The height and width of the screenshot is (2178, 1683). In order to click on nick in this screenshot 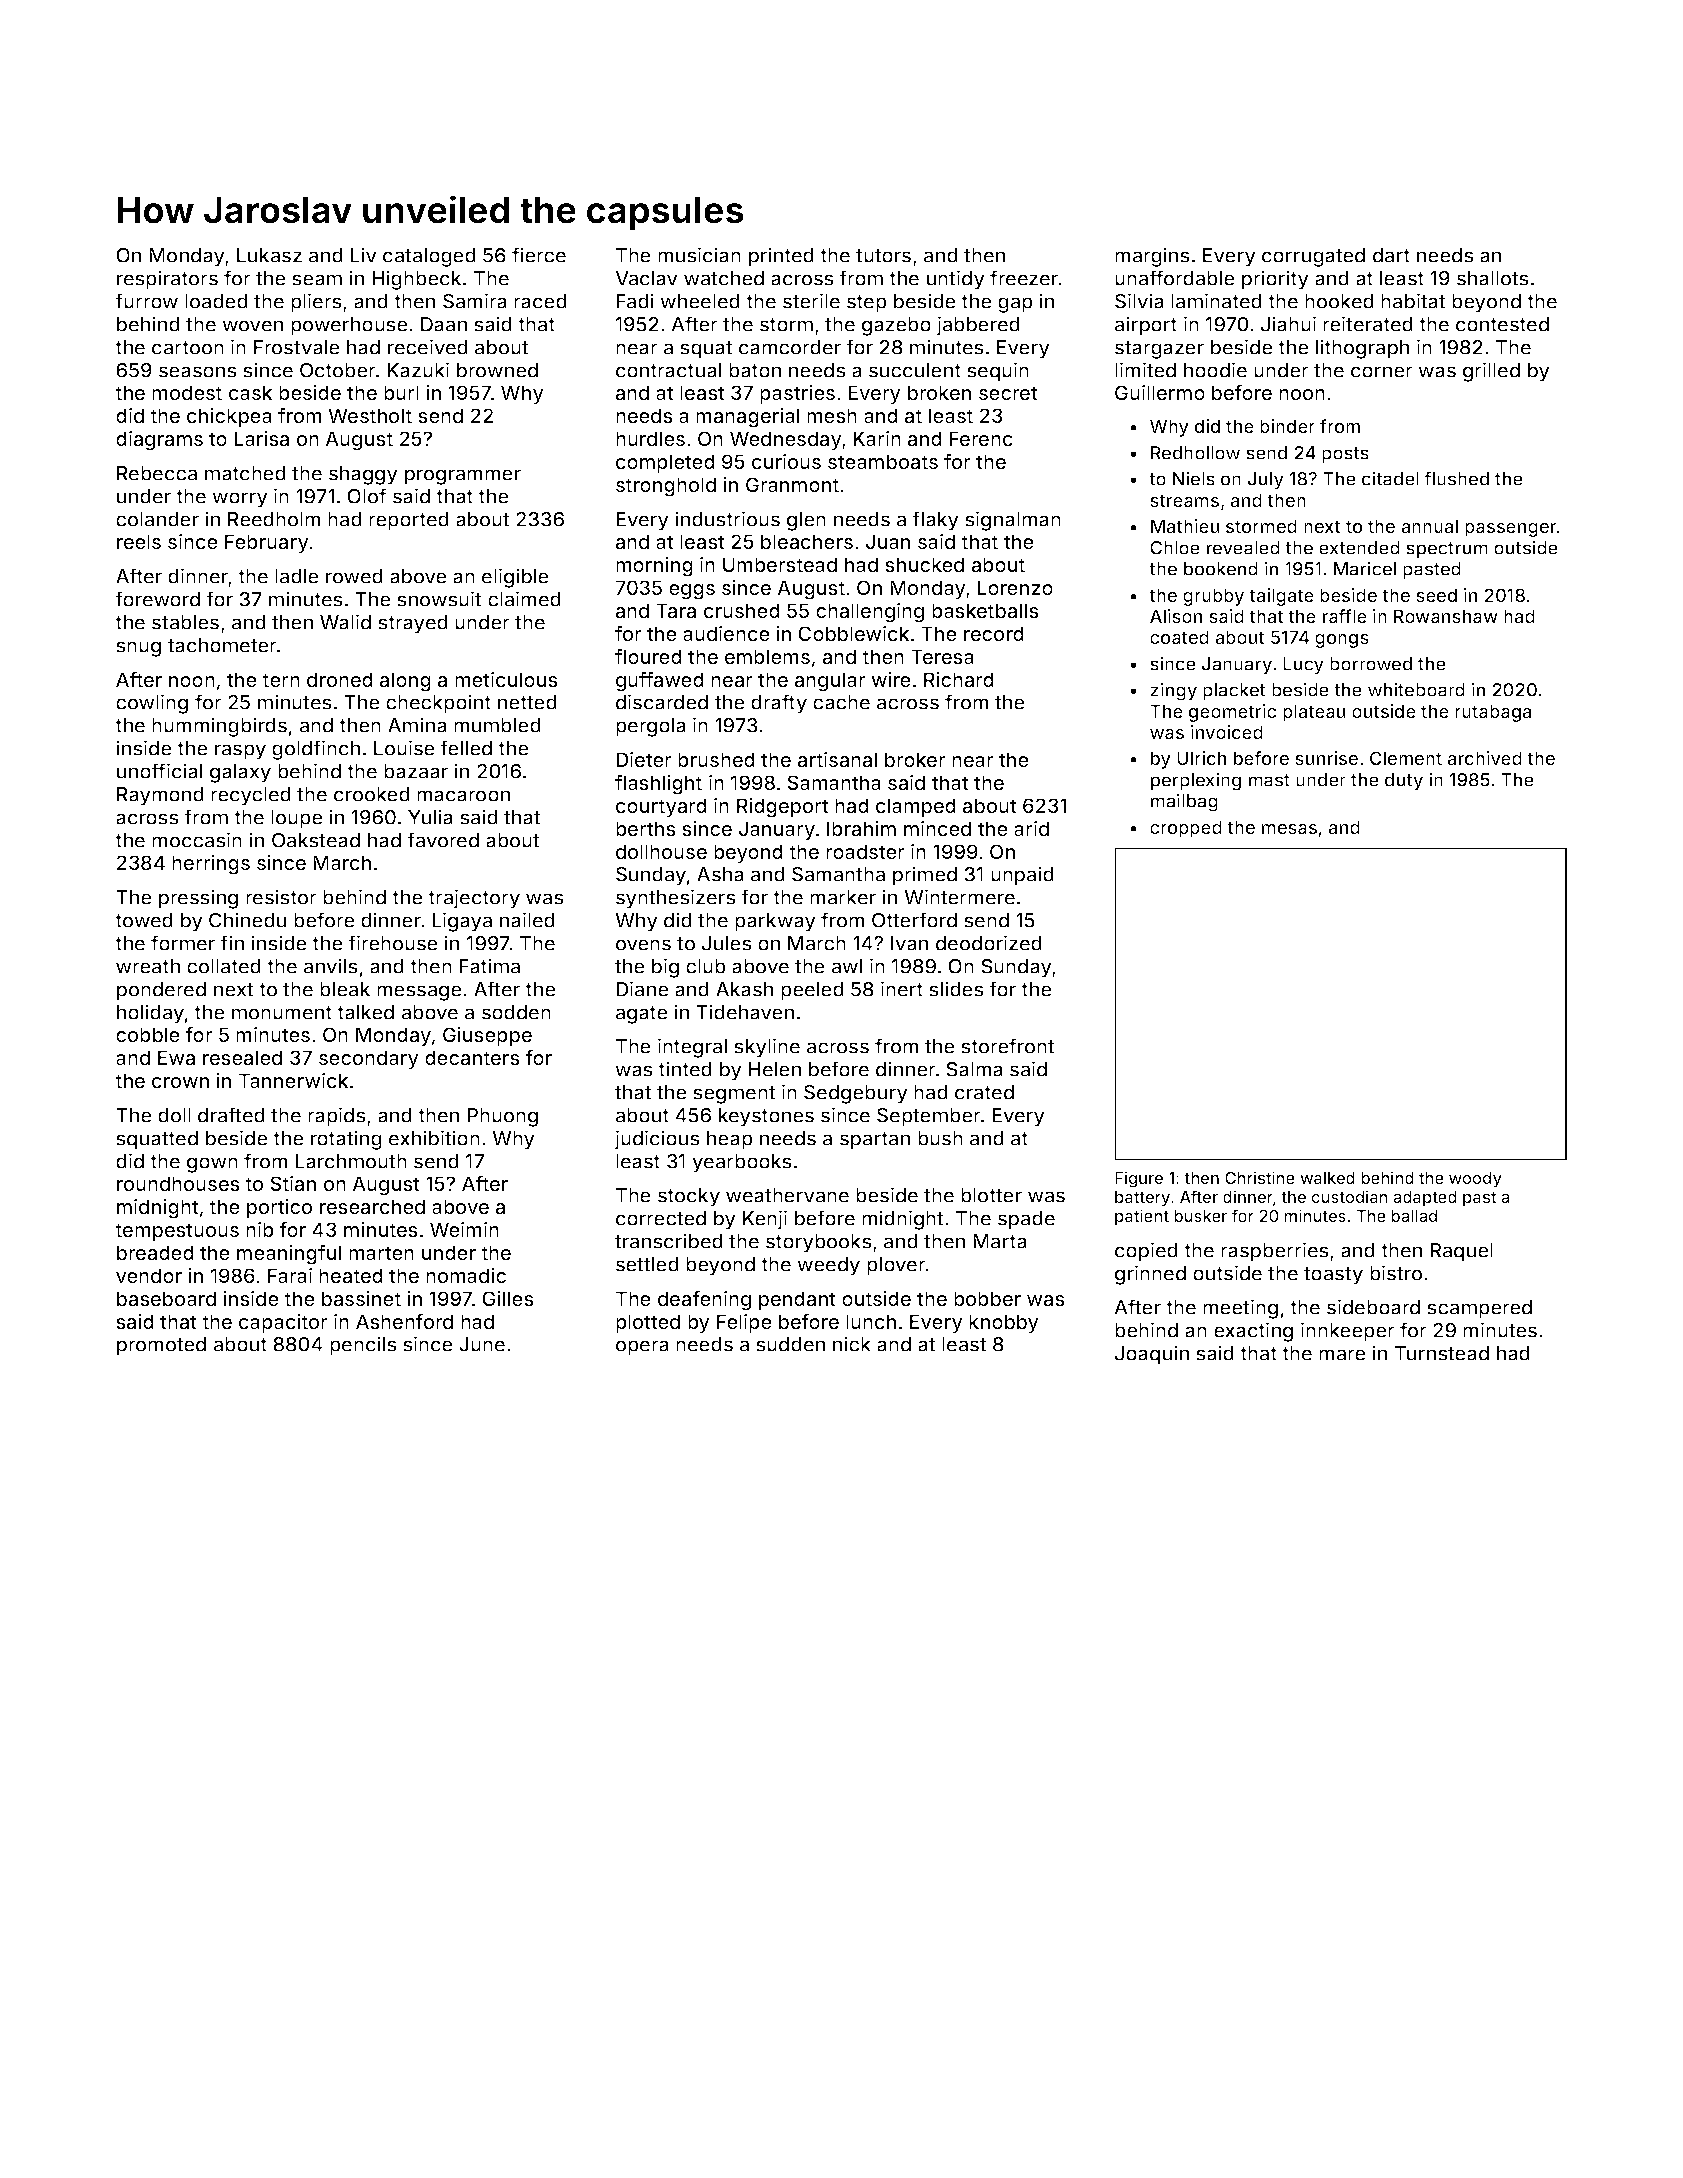, I will do `click(852, 1344)`.
